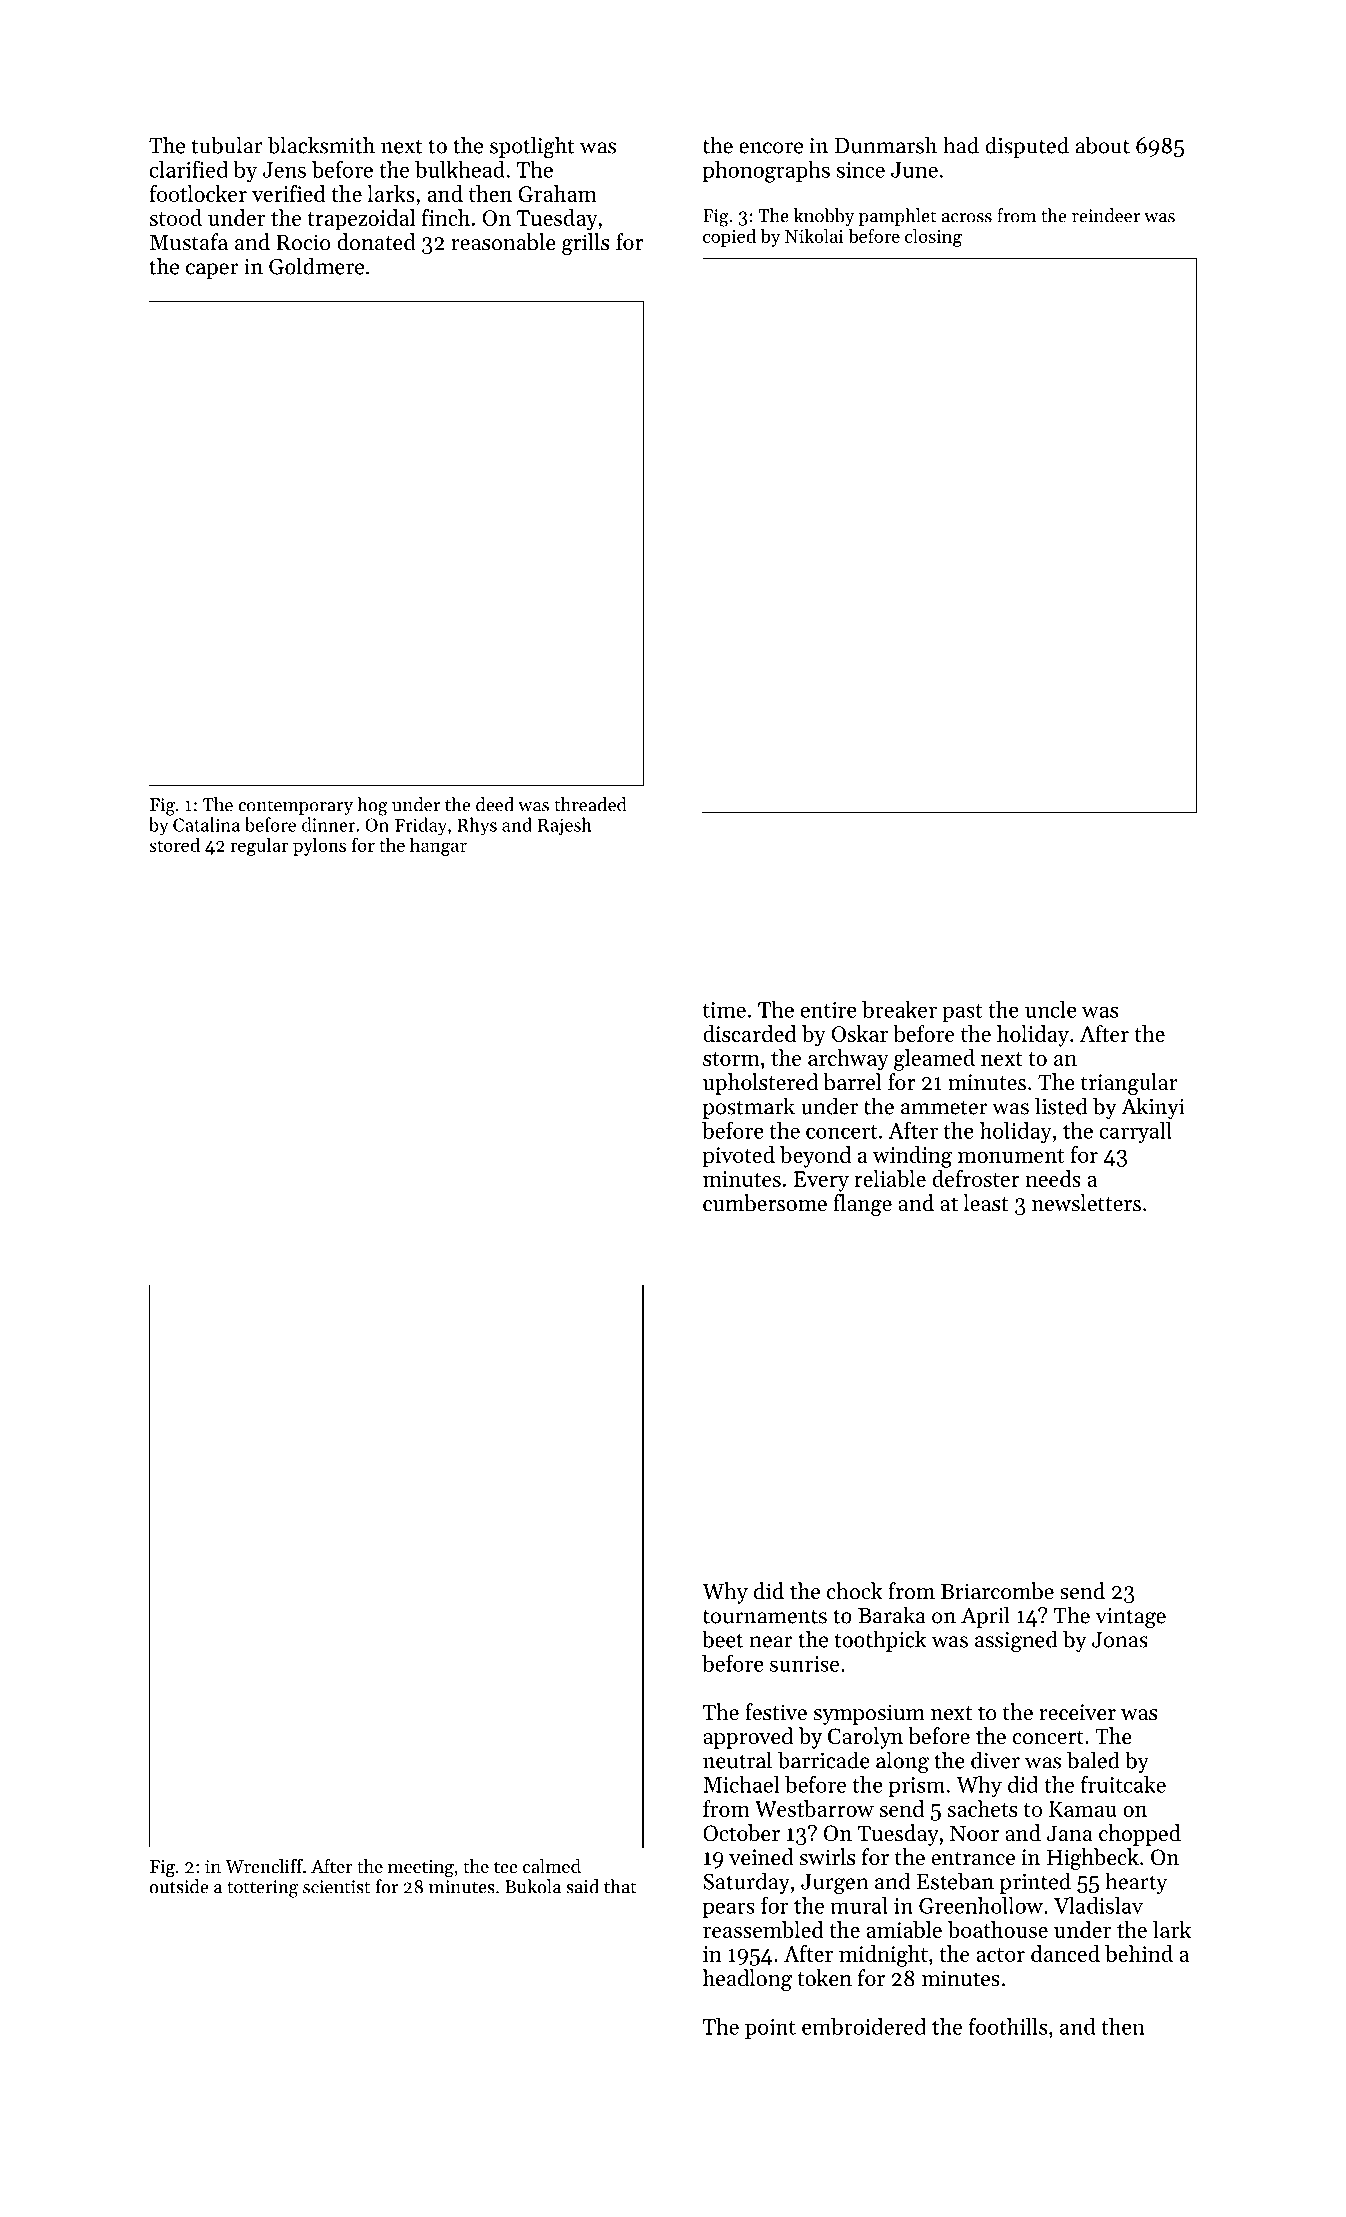 This screenshot has width=1346, height=2217. What do you see at coordinates (178, 1886) in the screenshot?
I see `outside` at bounding box center [178, 1886].
